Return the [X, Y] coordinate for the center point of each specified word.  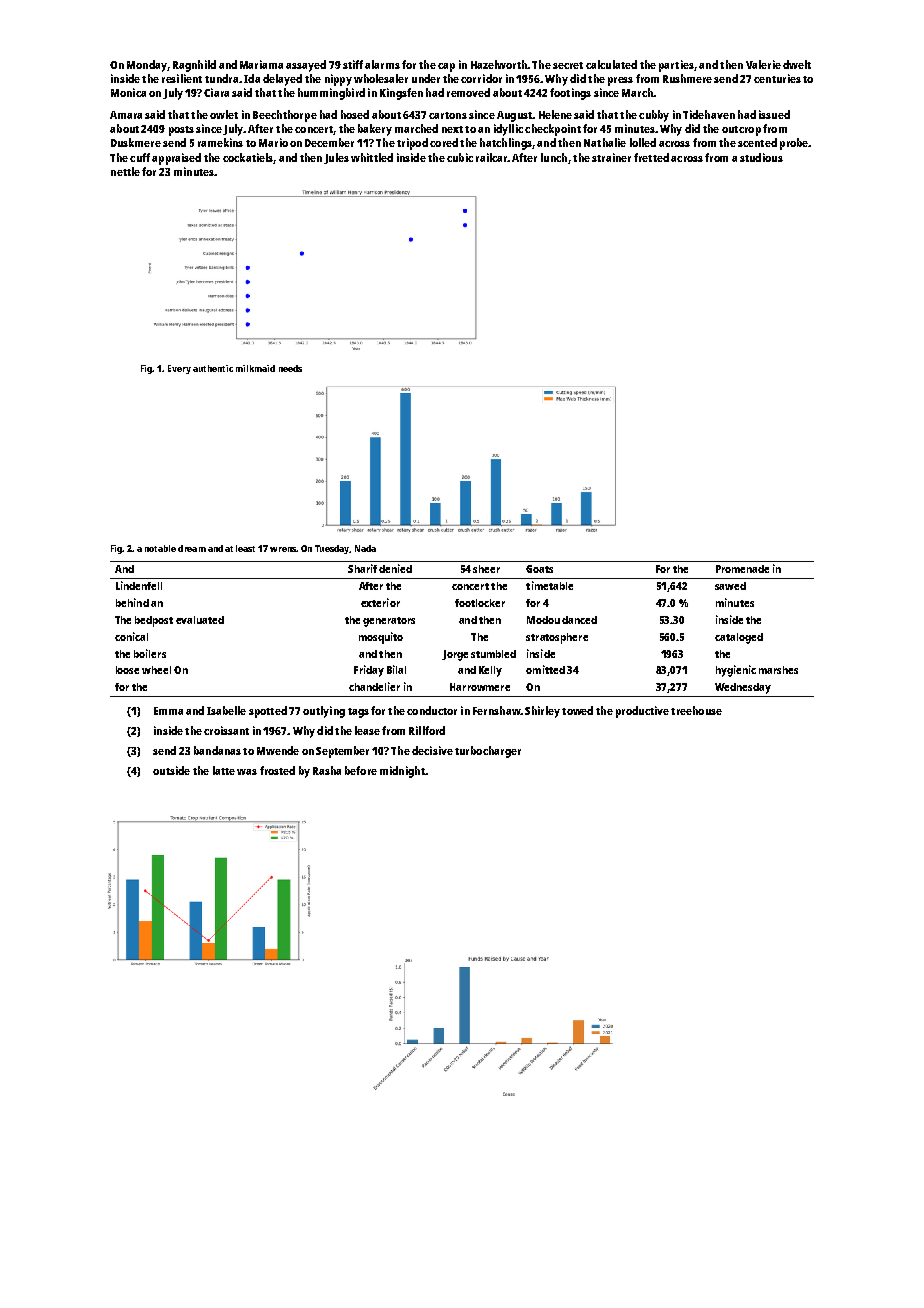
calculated [611, 64]
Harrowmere [480, 687]
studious [761, 157]
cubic [460, 157]
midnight [402, 772]
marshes [778, 670]
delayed [282, 80]
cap [446, 67]
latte [224, 770]
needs [290, 368]
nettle [125, 171]
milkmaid [255, 368]
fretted [651, 157]
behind [132, 602]
